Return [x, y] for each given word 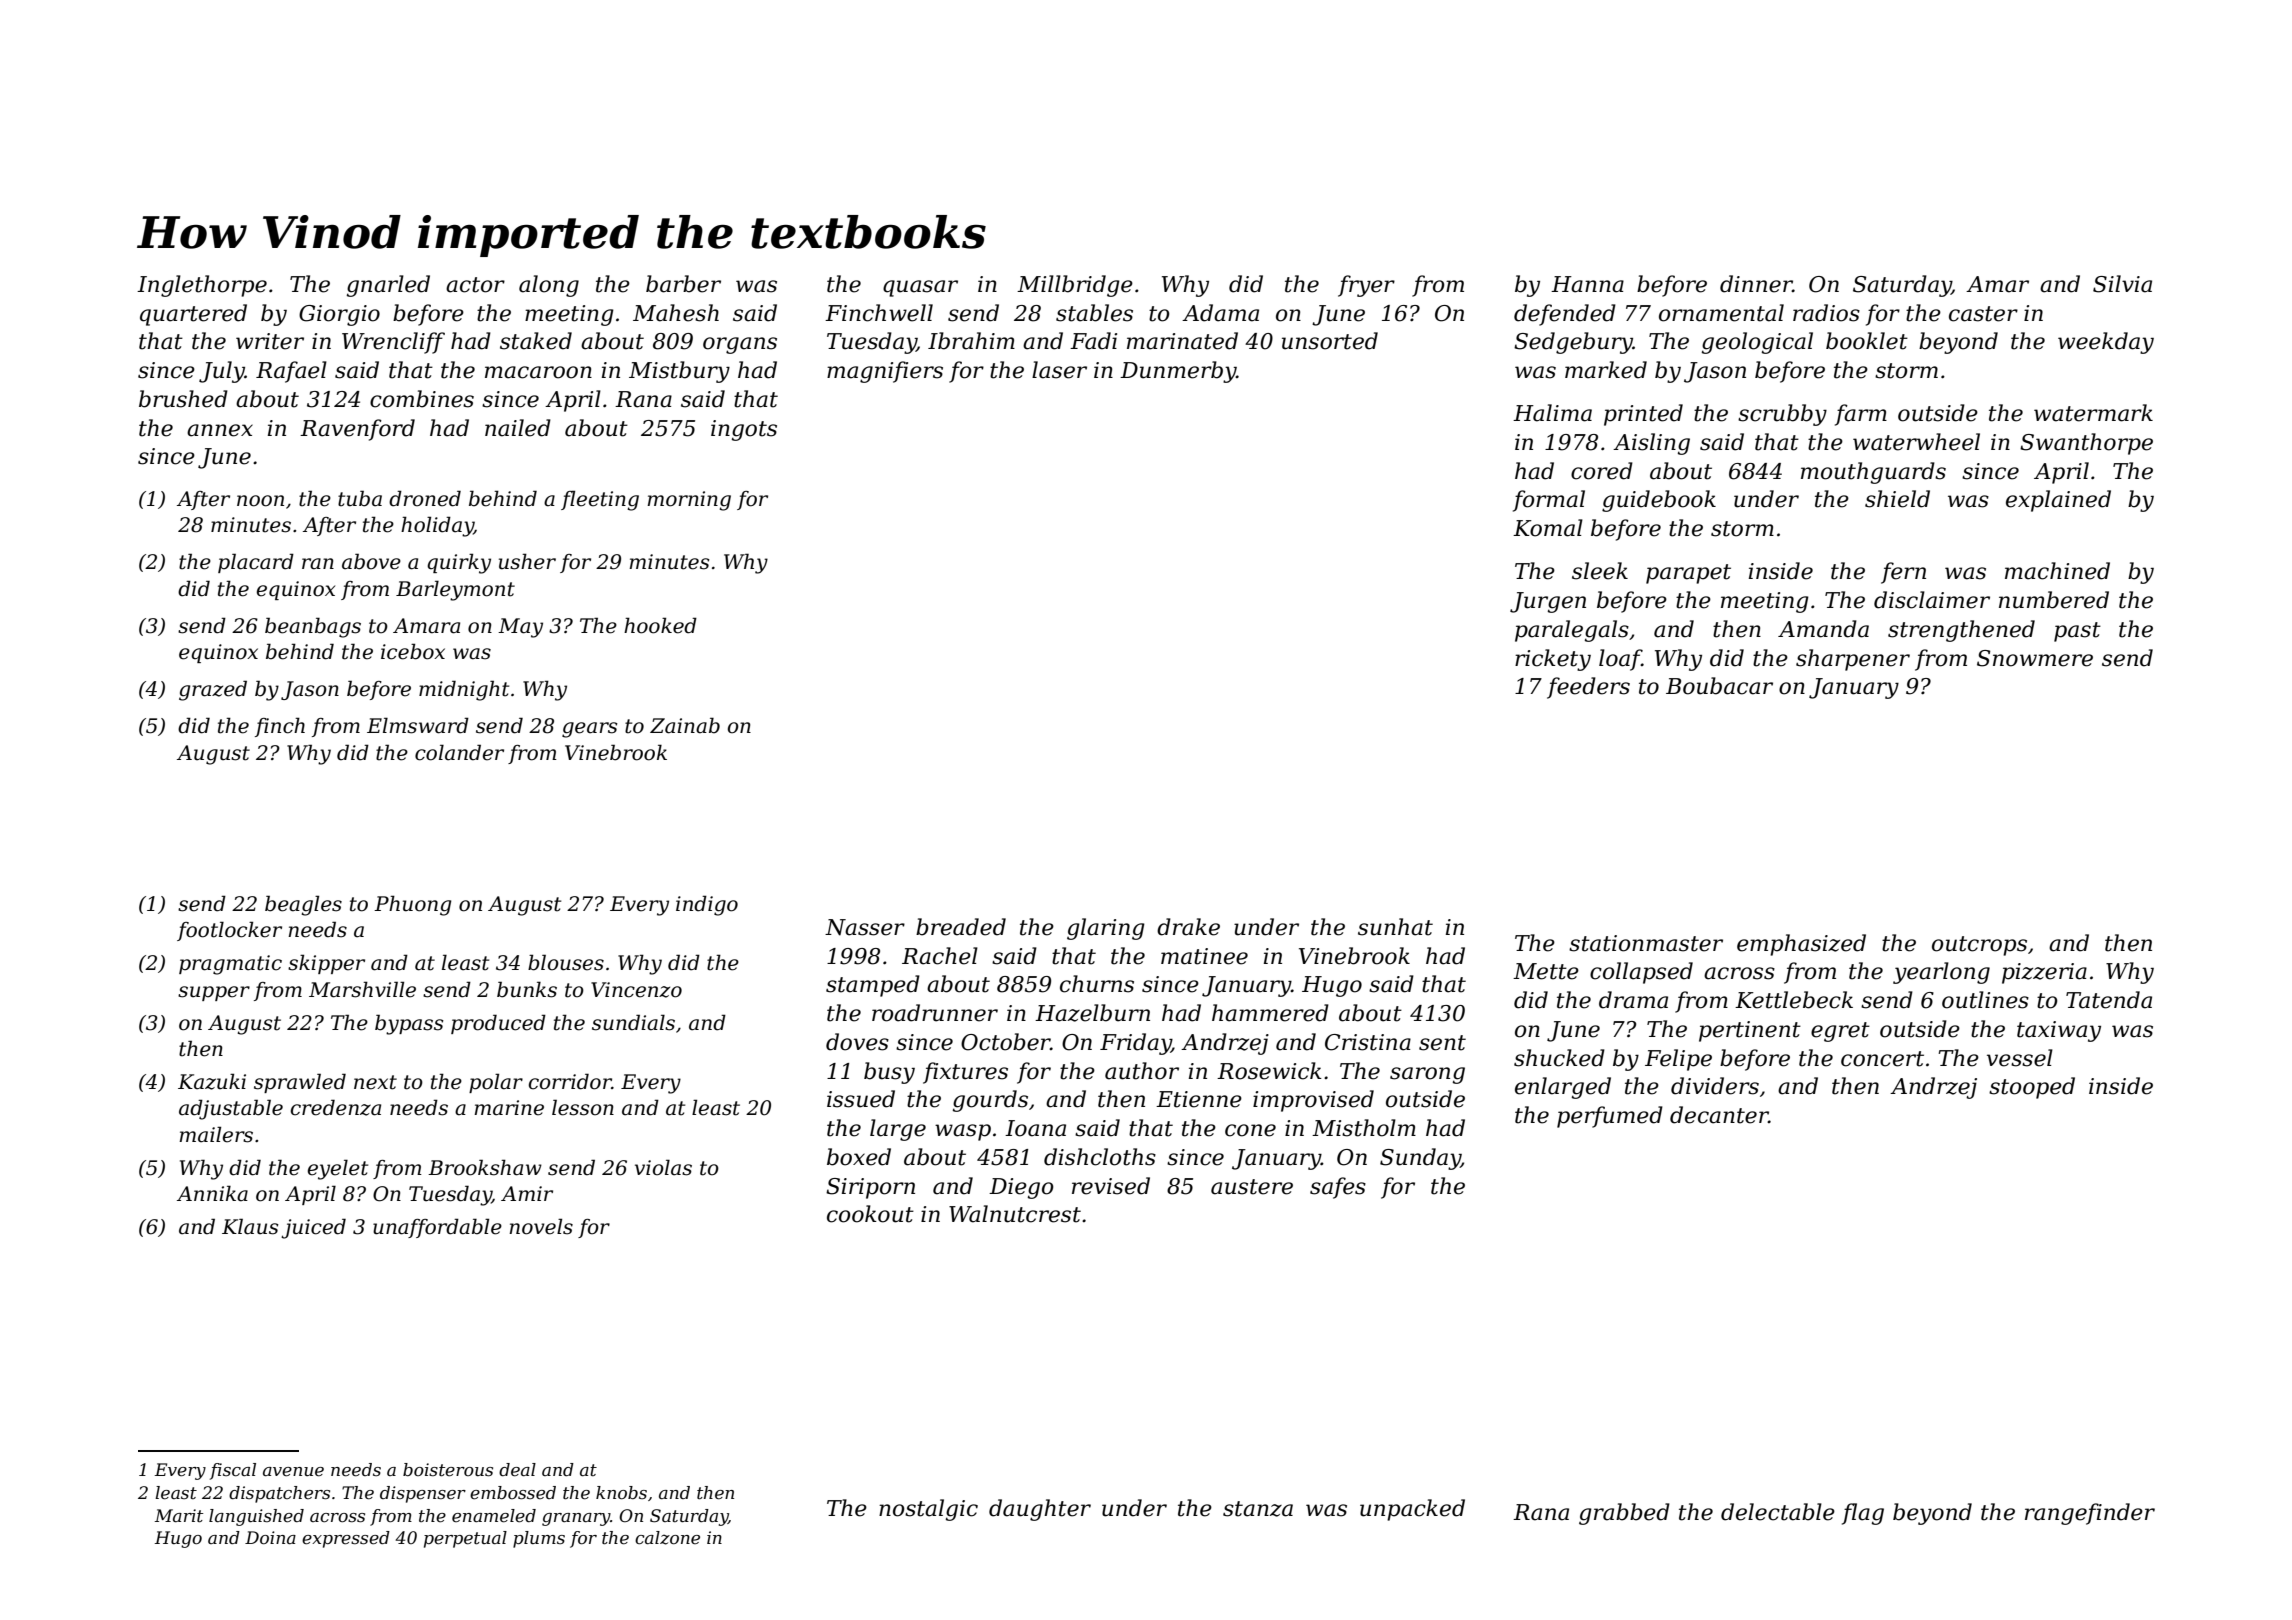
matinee [1204, 956]
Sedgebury [1573, 343]
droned [425, 498]
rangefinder [2090, 1514]
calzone [667, 1538]
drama [1633, 1000]
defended [1565, 315]
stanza [1258, 1509]
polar [496, 1083]
